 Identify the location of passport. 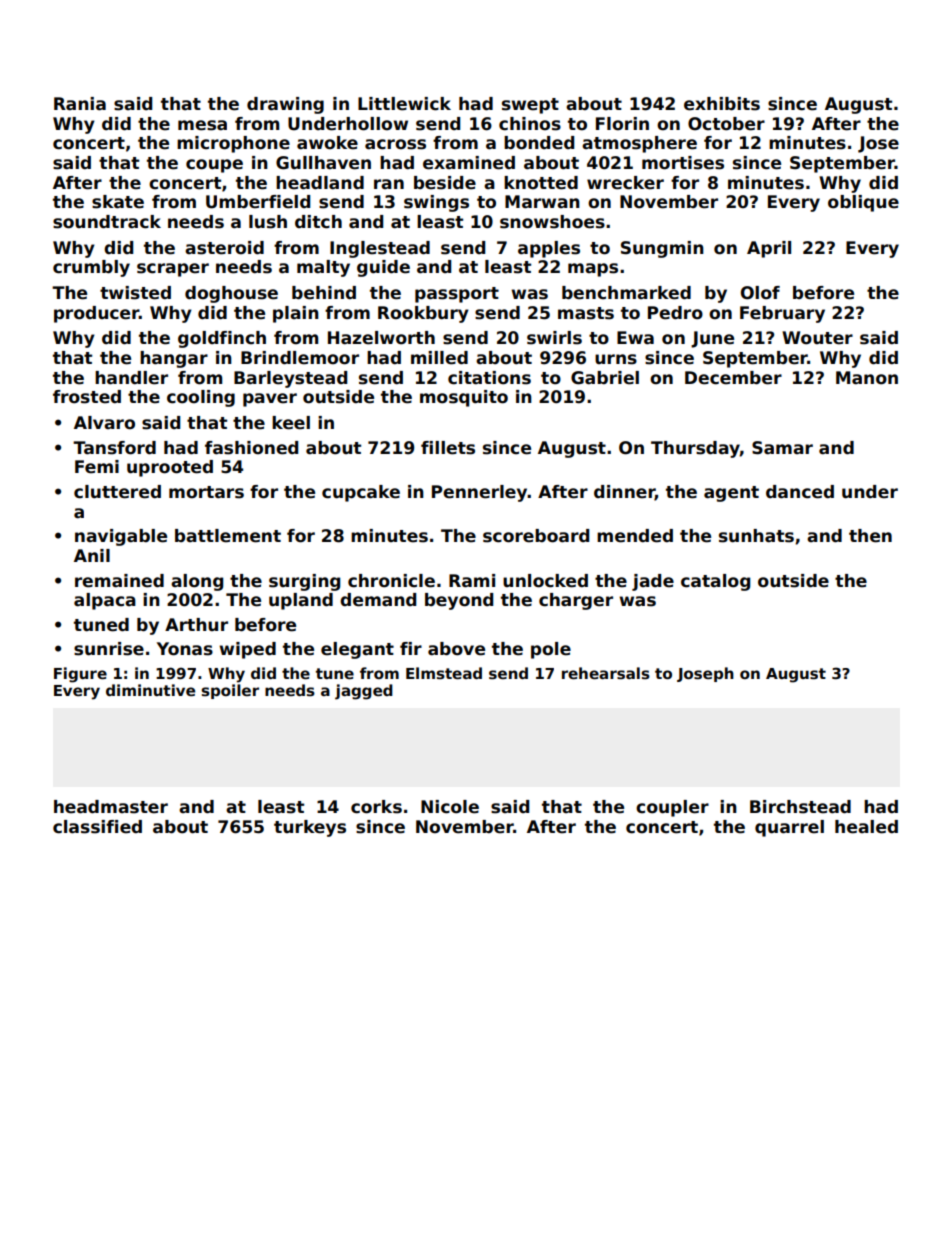
(457, 295).
